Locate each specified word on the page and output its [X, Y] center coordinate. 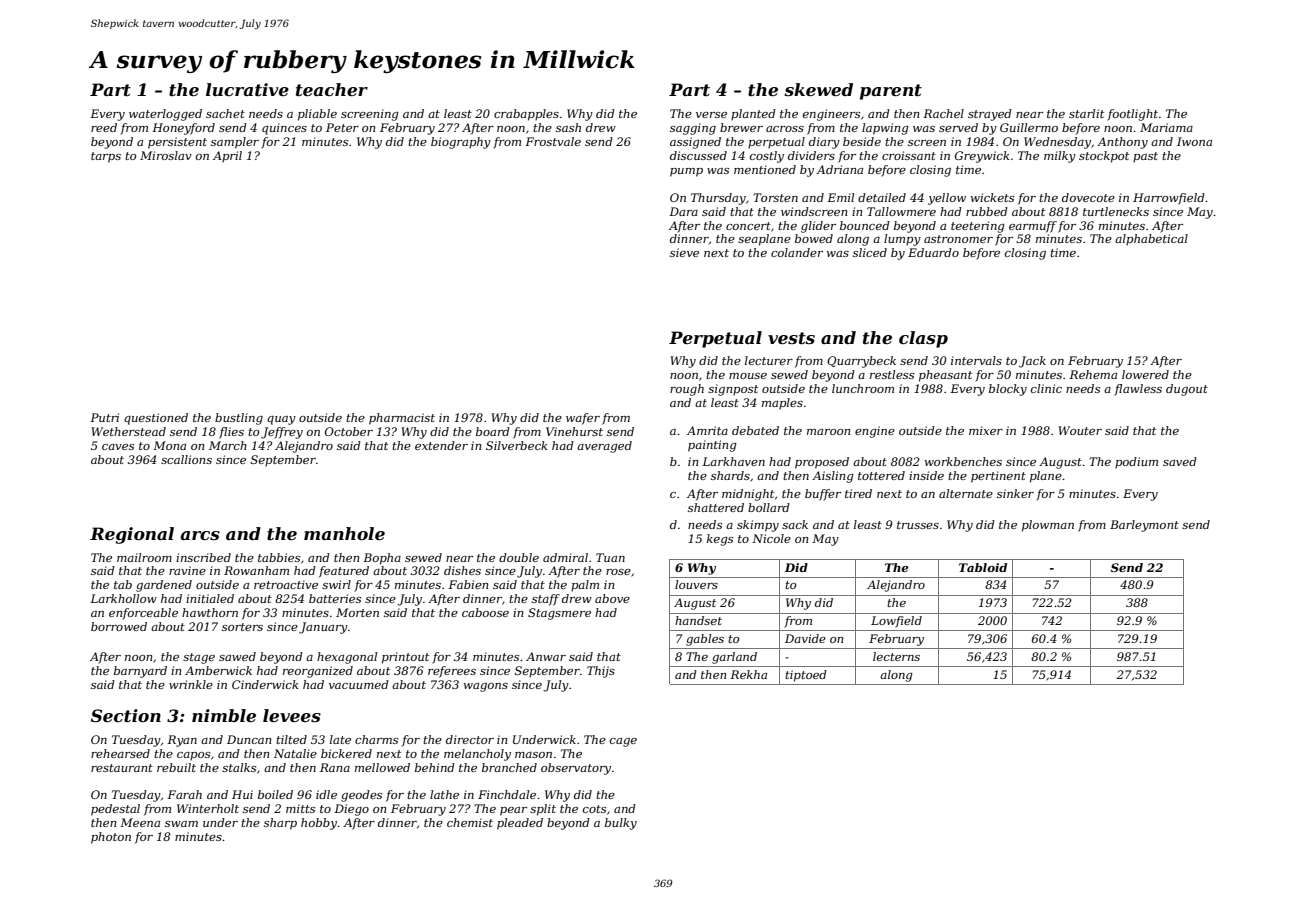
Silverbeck [516, 445]
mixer [986, 430]
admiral [565, 557]
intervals [976, 360]
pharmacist [402, 419]
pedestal [115, 810]
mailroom [144, 557]
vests [791, 338]
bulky [621, 824]
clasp [923, 339]
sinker [1015, 493]
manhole [344, 533]
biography [461, 143]
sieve [684, 252]
